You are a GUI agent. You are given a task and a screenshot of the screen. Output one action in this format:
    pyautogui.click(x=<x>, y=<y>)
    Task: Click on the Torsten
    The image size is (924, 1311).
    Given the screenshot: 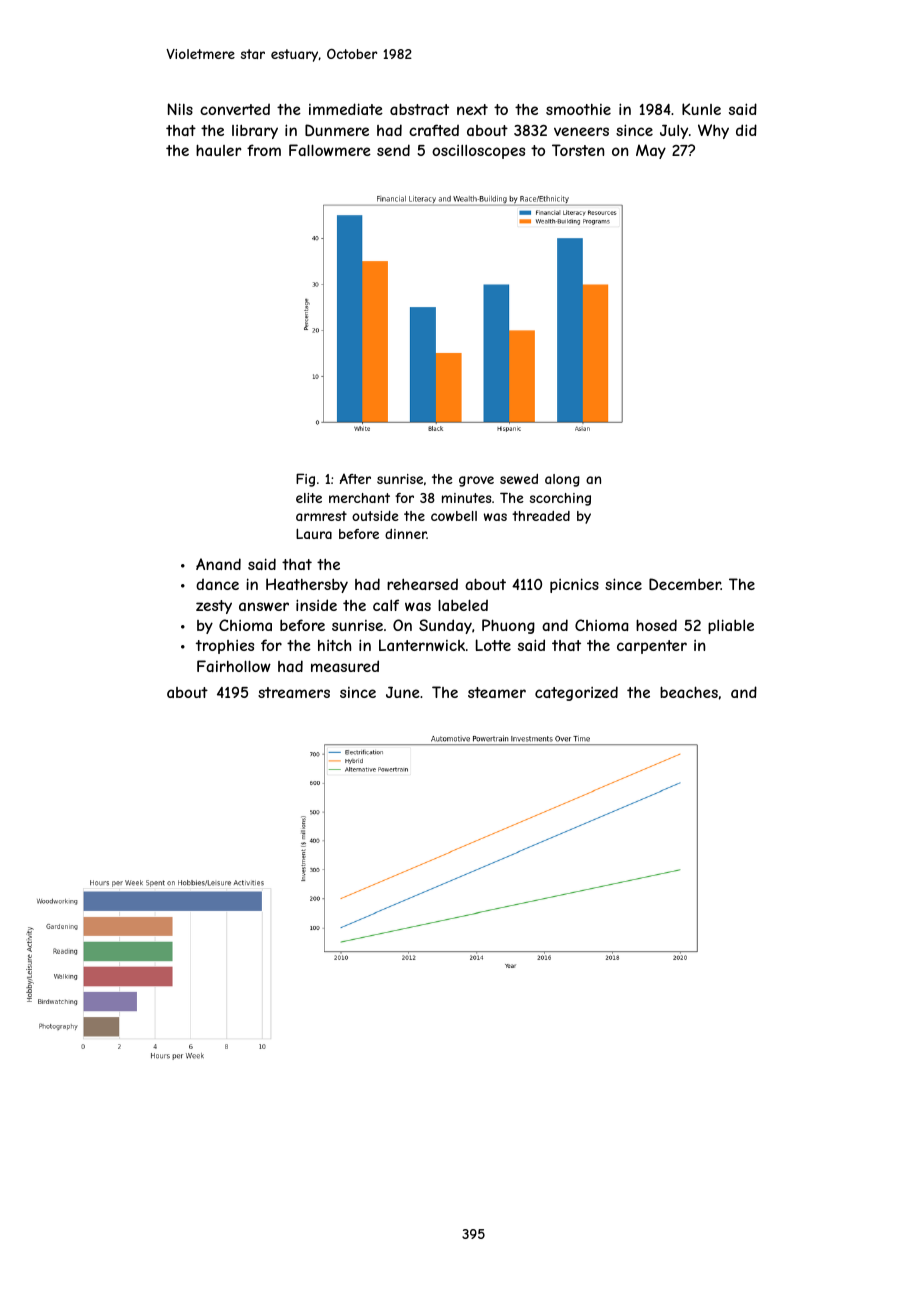 What is the action you would take?
    pyautogui.click(x=578, y=150)
